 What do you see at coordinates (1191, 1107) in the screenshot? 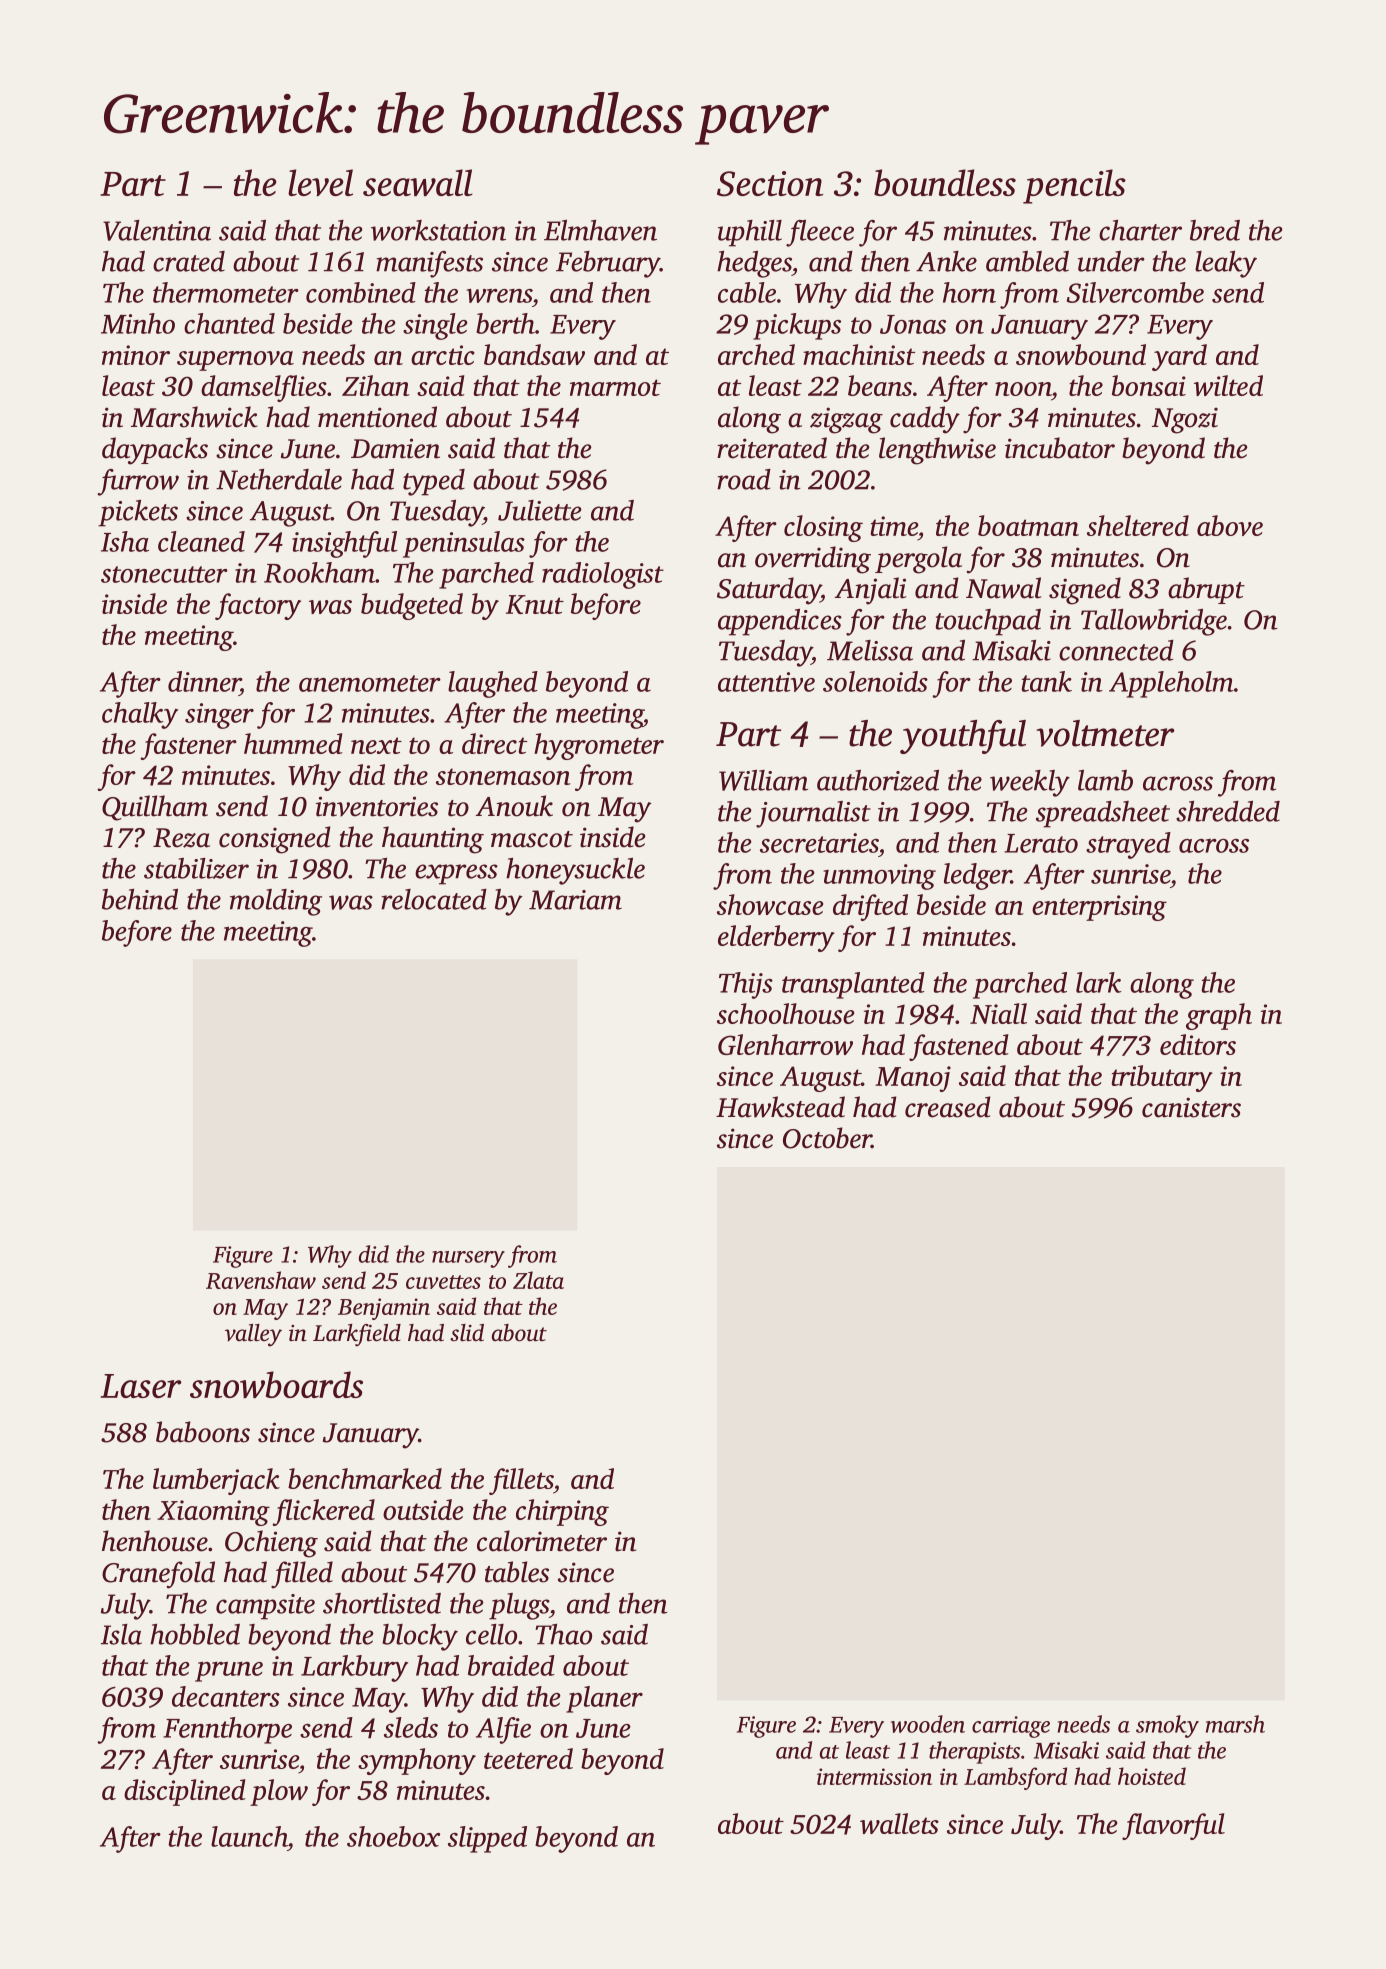
I see `canisters` at bounding box center [1191, 1107].
